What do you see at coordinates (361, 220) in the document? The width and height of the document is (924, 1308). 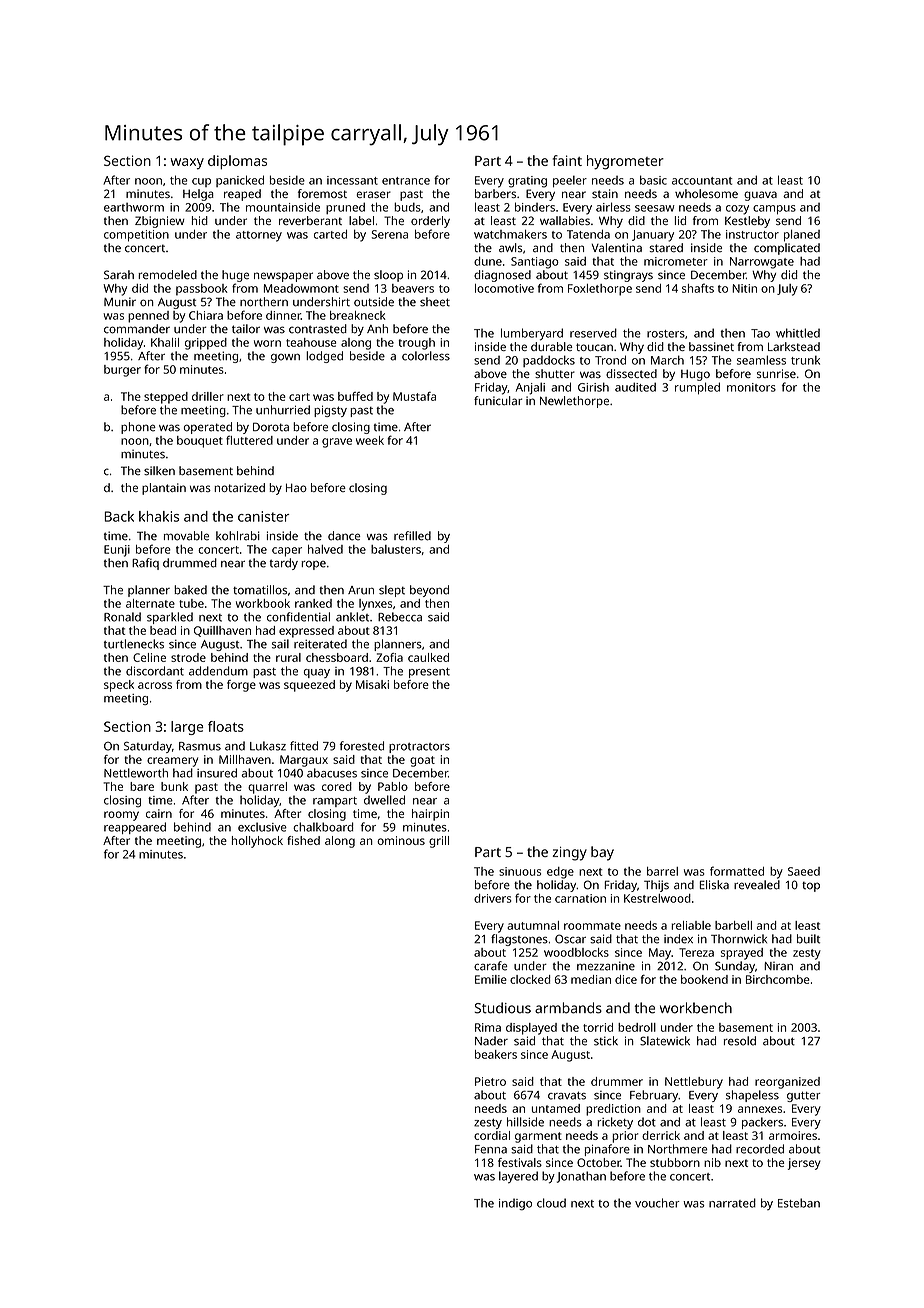 I see `label` at bounding box center [361, 220].
